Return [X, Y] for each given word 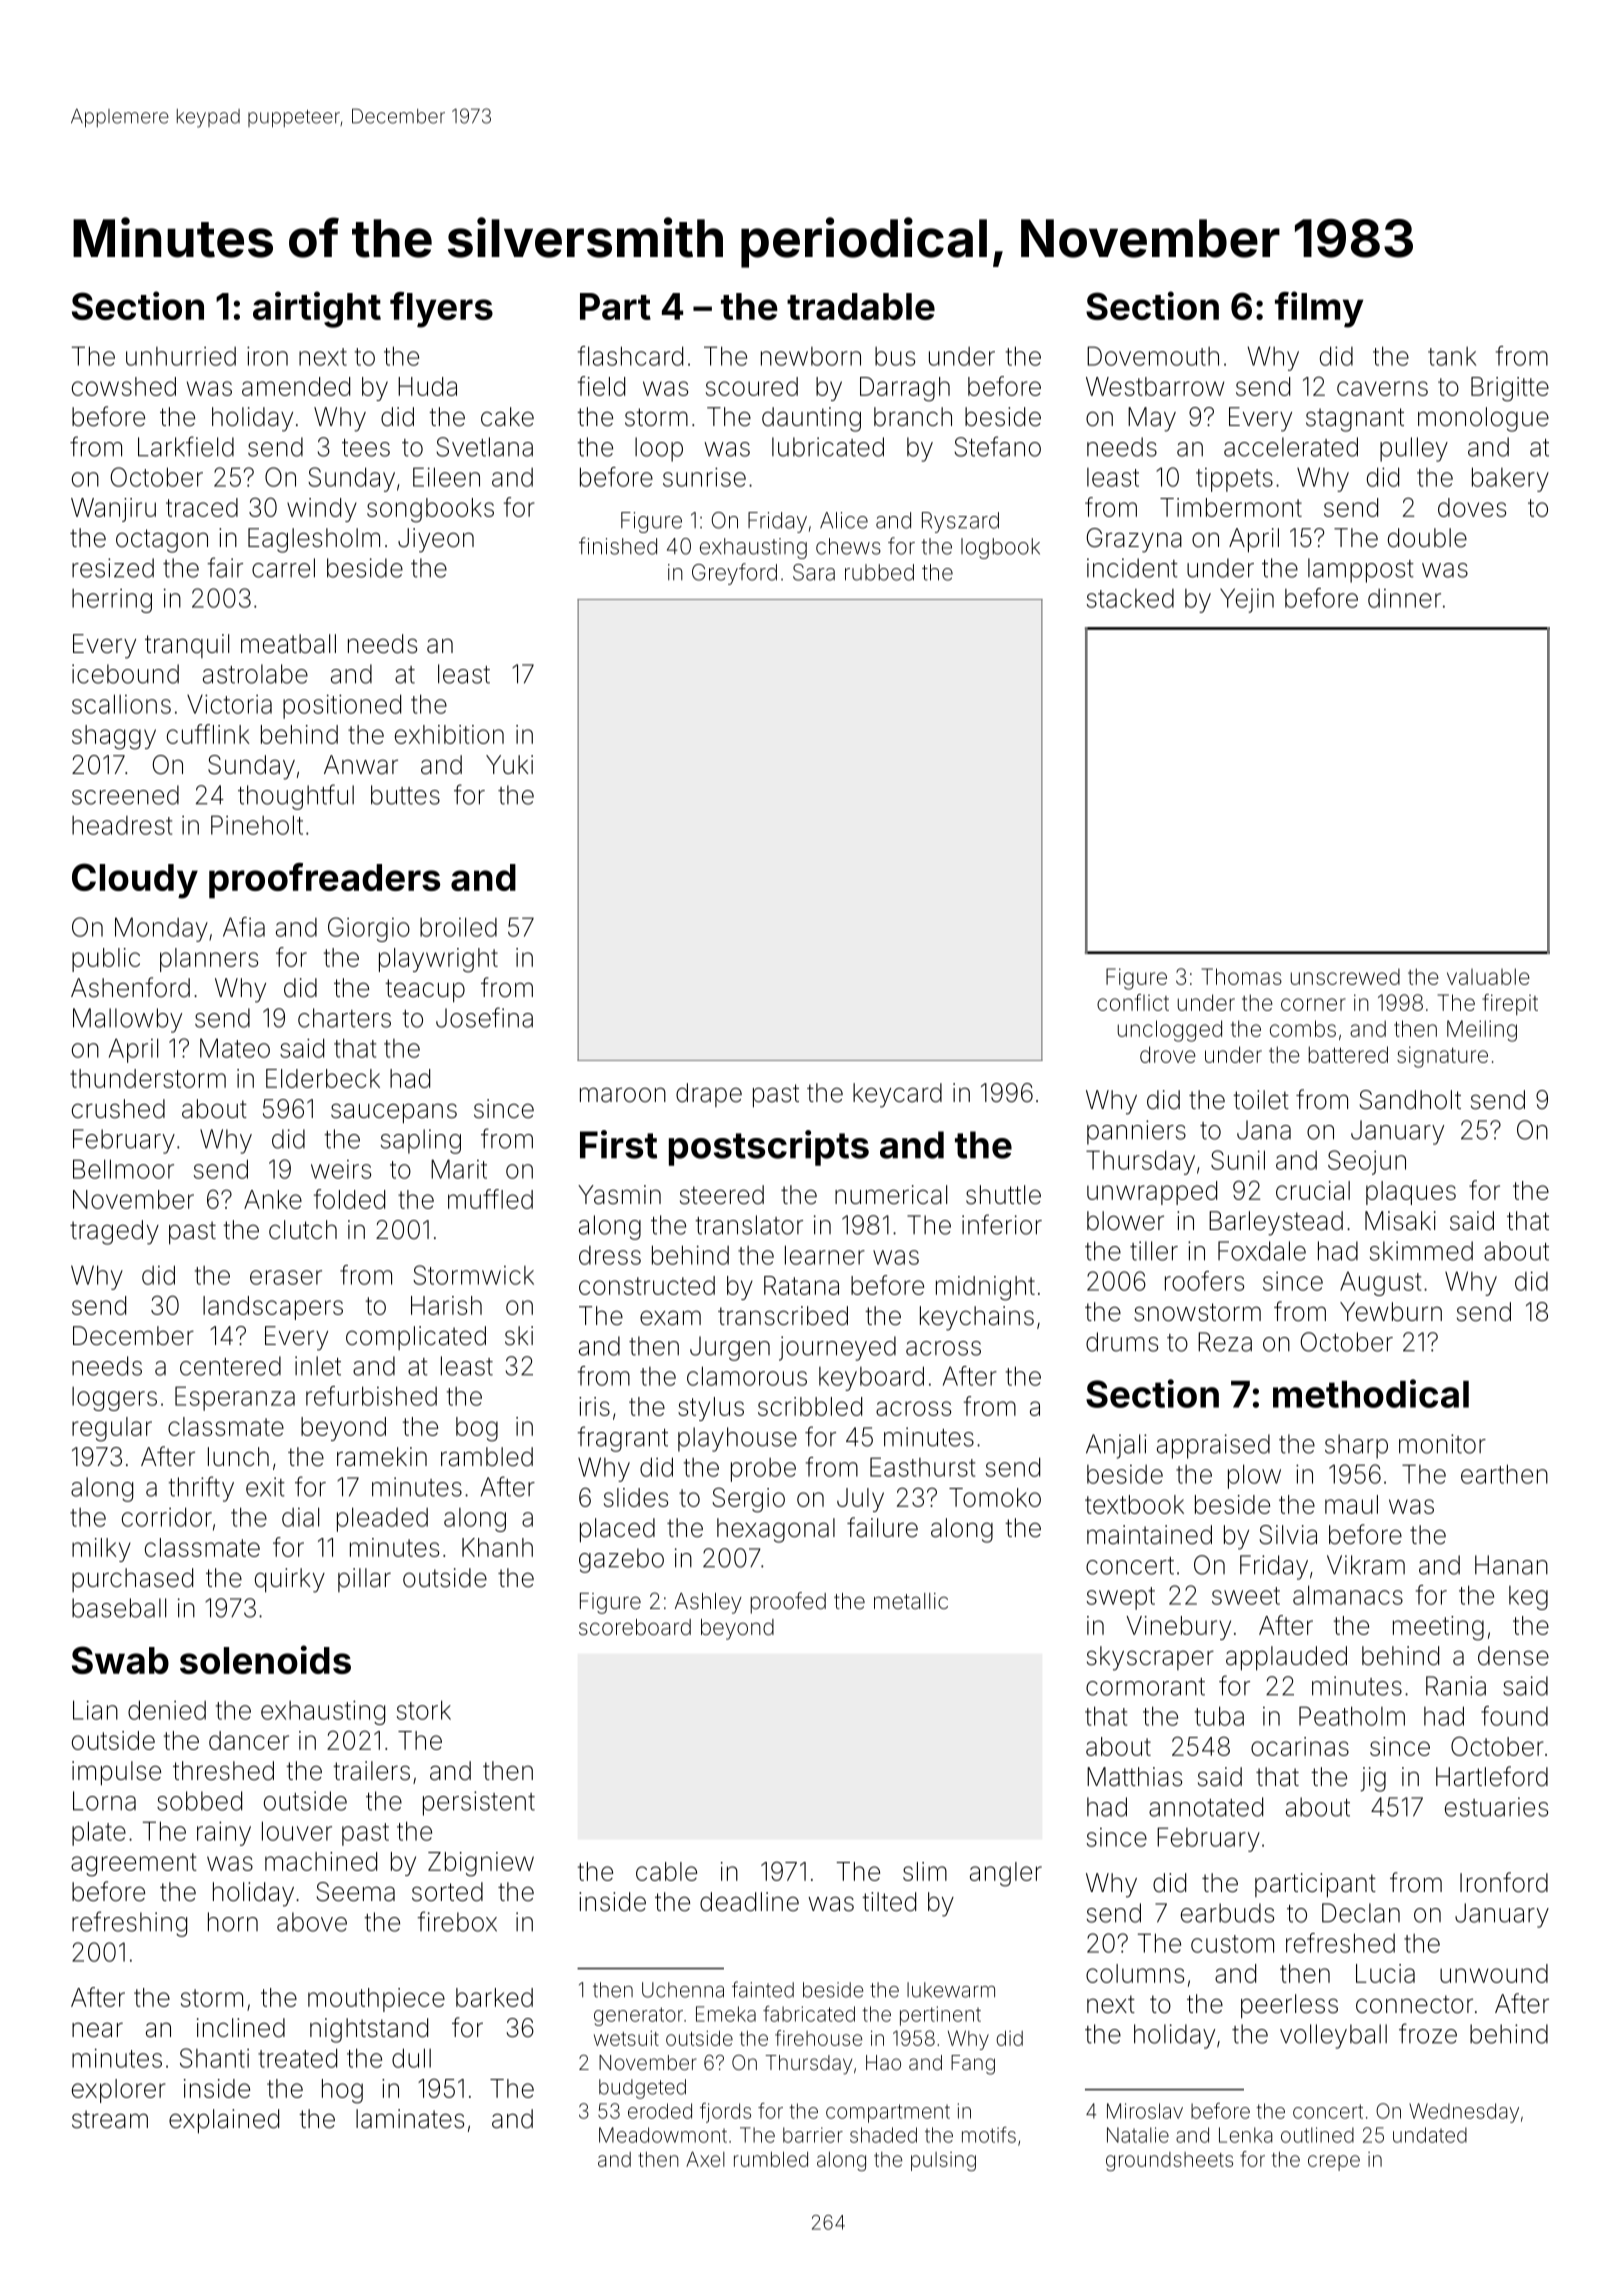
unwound [1494, 1973]
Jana [1264, 1130]
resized [113, 568]
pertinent [940, 2016]
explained [224, 2121]
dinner [1404, 598]
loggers [114, 1399]
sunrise [704, 477]
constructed [647, 1285]
